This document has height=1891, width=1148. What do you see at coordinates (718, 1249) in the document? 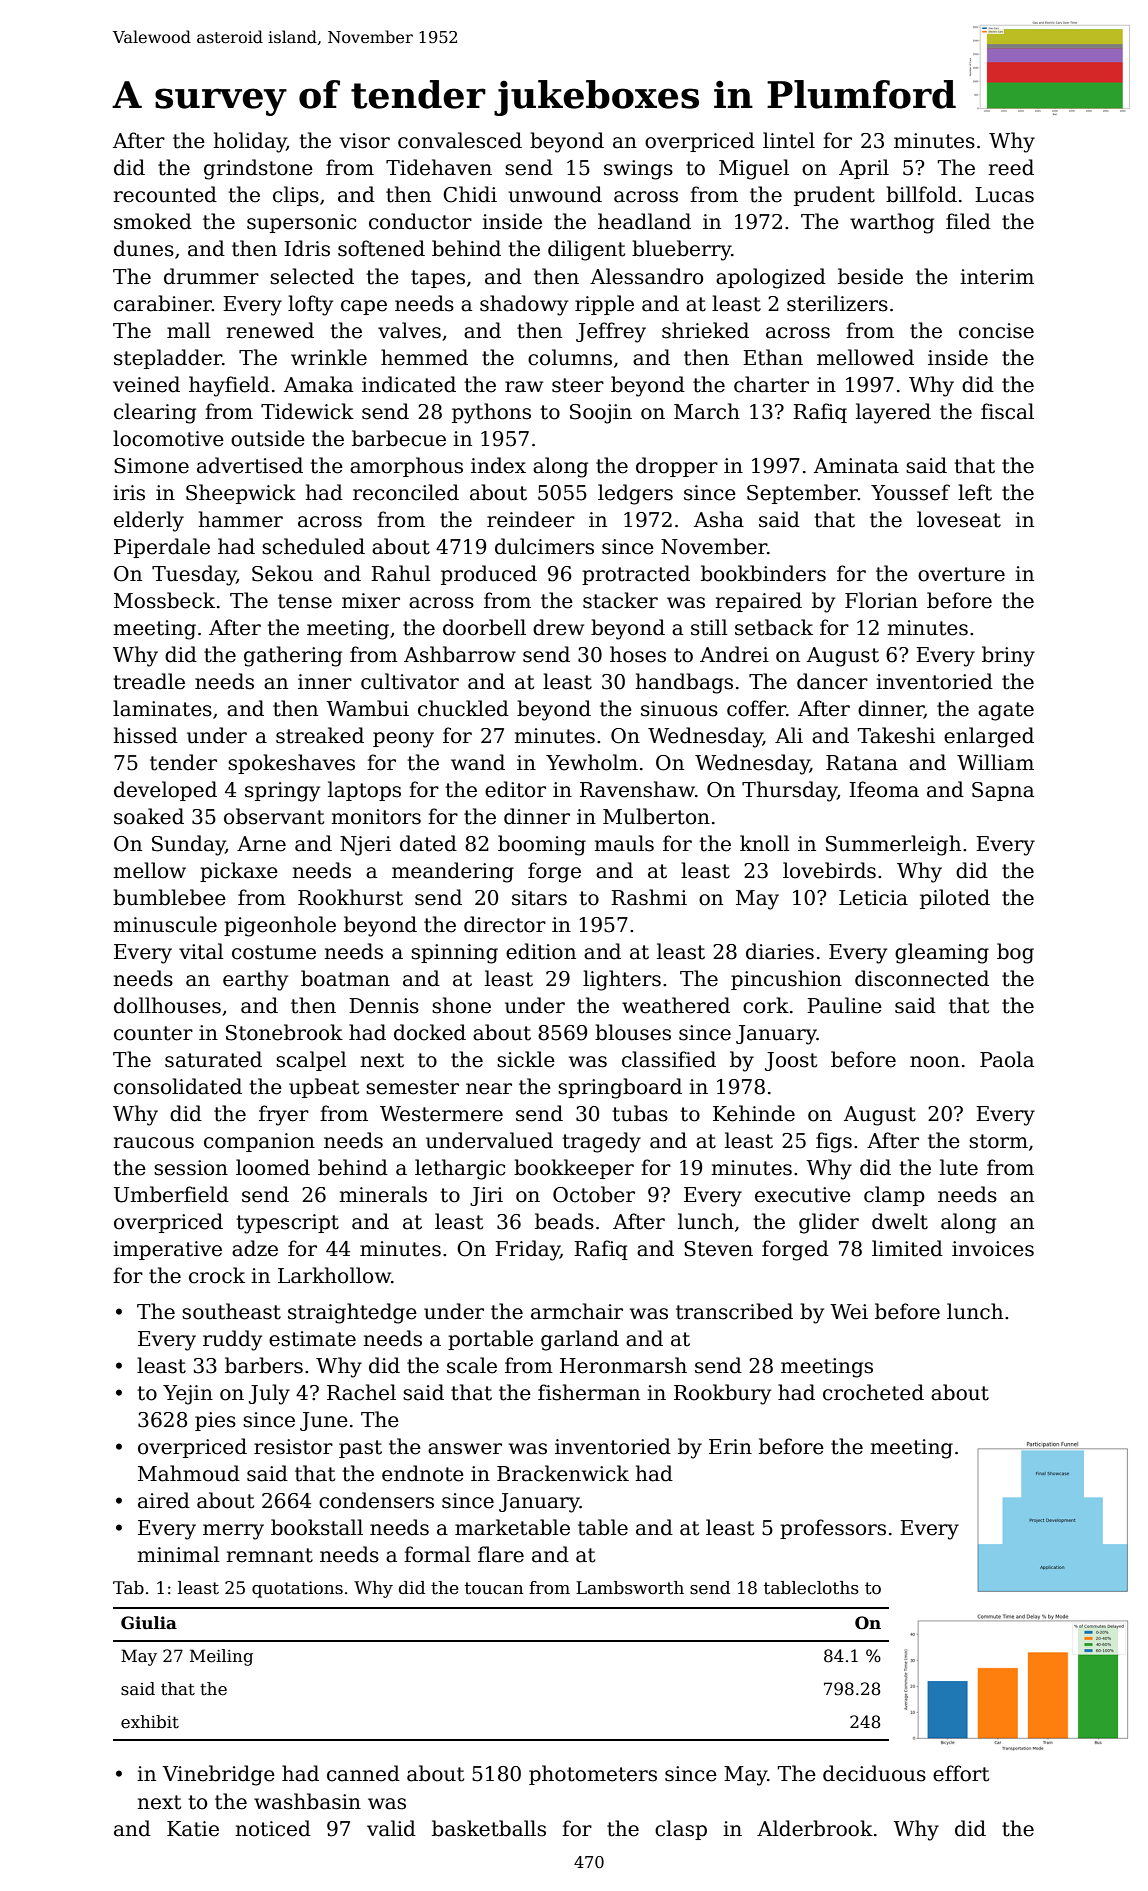
I see `Steven` at bounding box center [718, 1249].
